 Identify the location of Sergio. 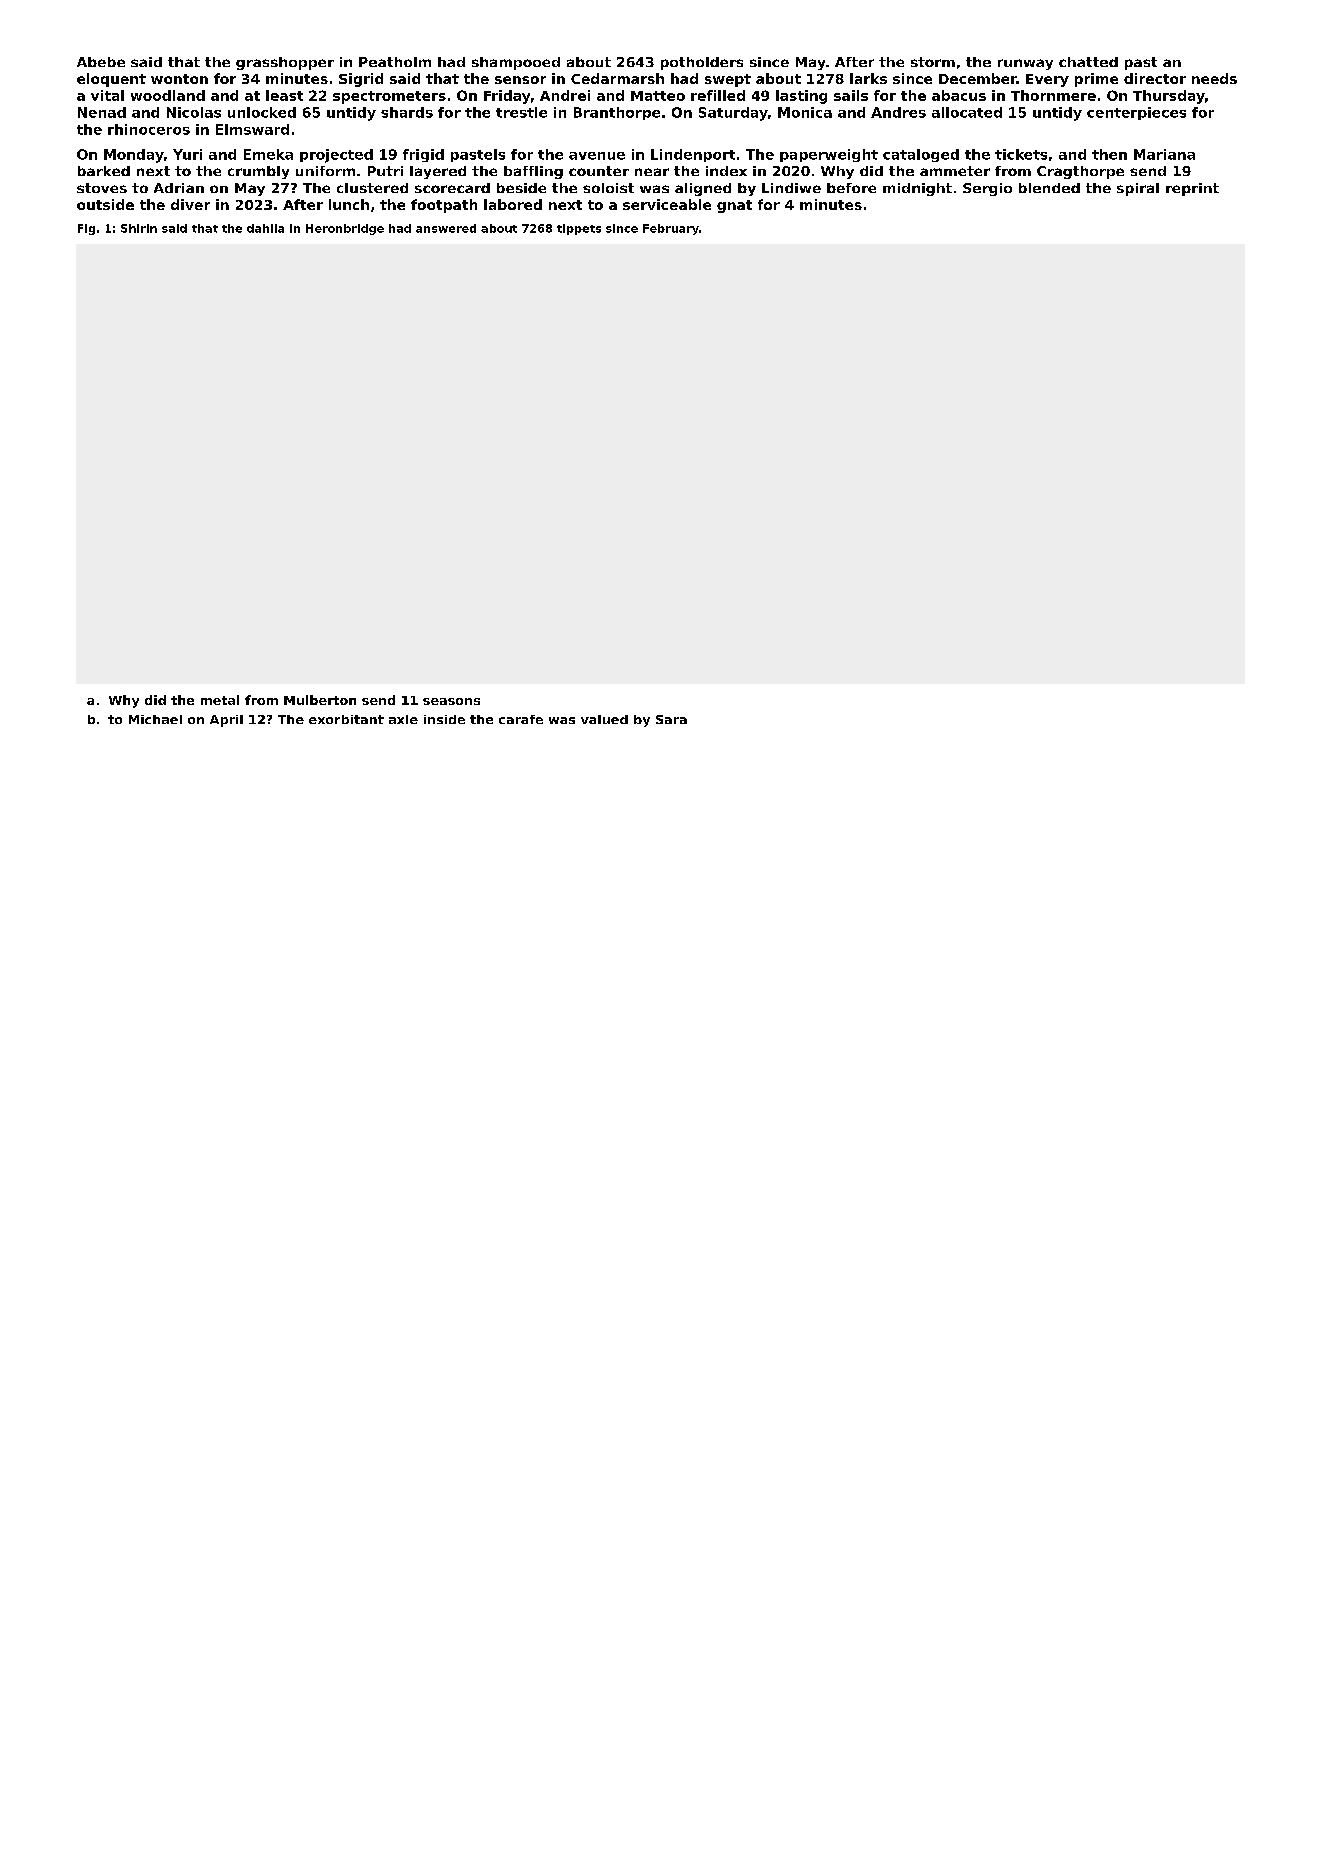
(987, 189).
